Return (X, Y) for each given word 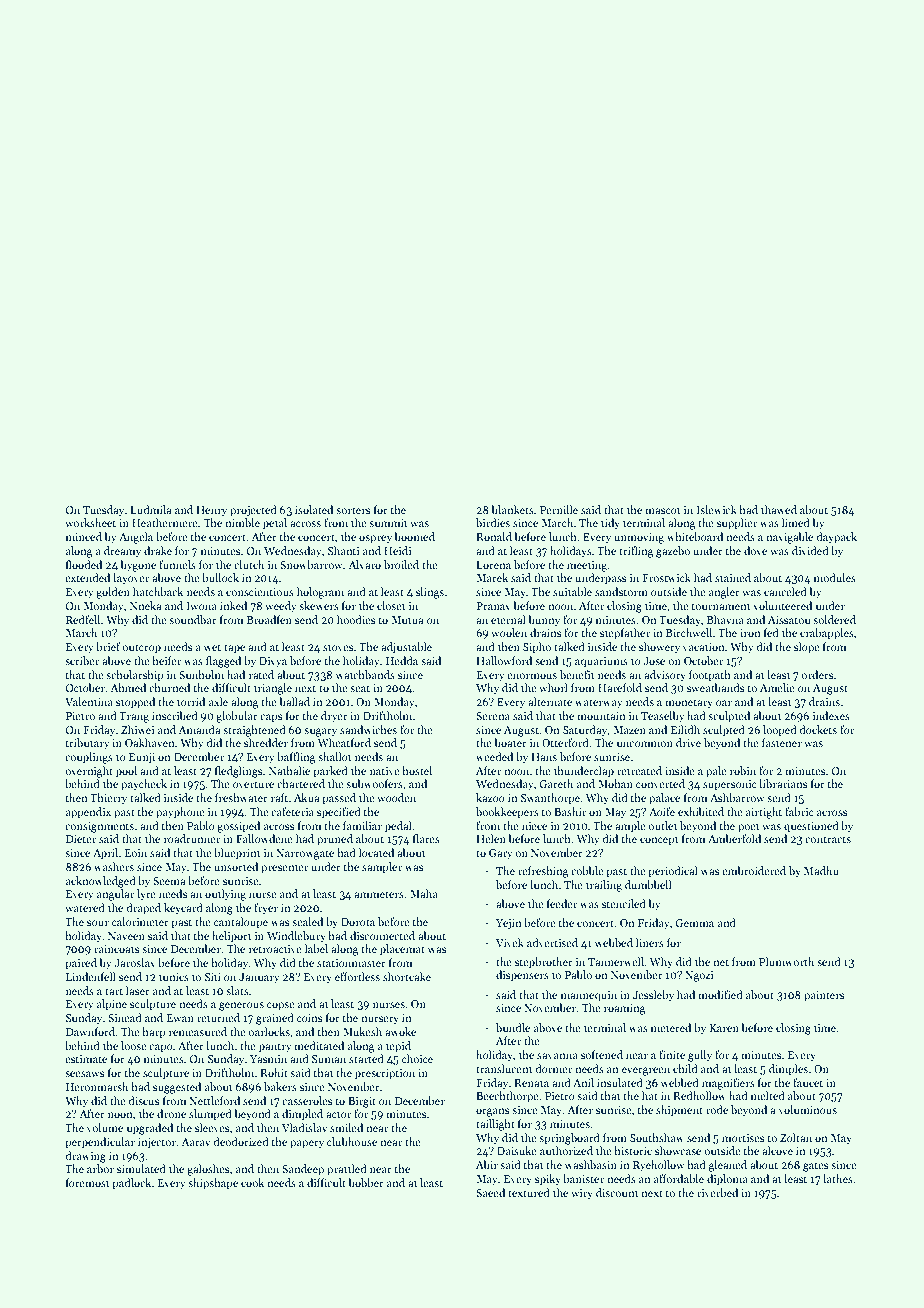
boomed (414, 536)
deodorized (241, 1141)
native (385, 771)
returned (218, 1017)
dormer (554, 1068)
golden (113, 593)
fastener (782, 742)
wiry (582, 1194)
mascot (662, 510)
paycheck (144, 785)
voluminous (808, 1109)
